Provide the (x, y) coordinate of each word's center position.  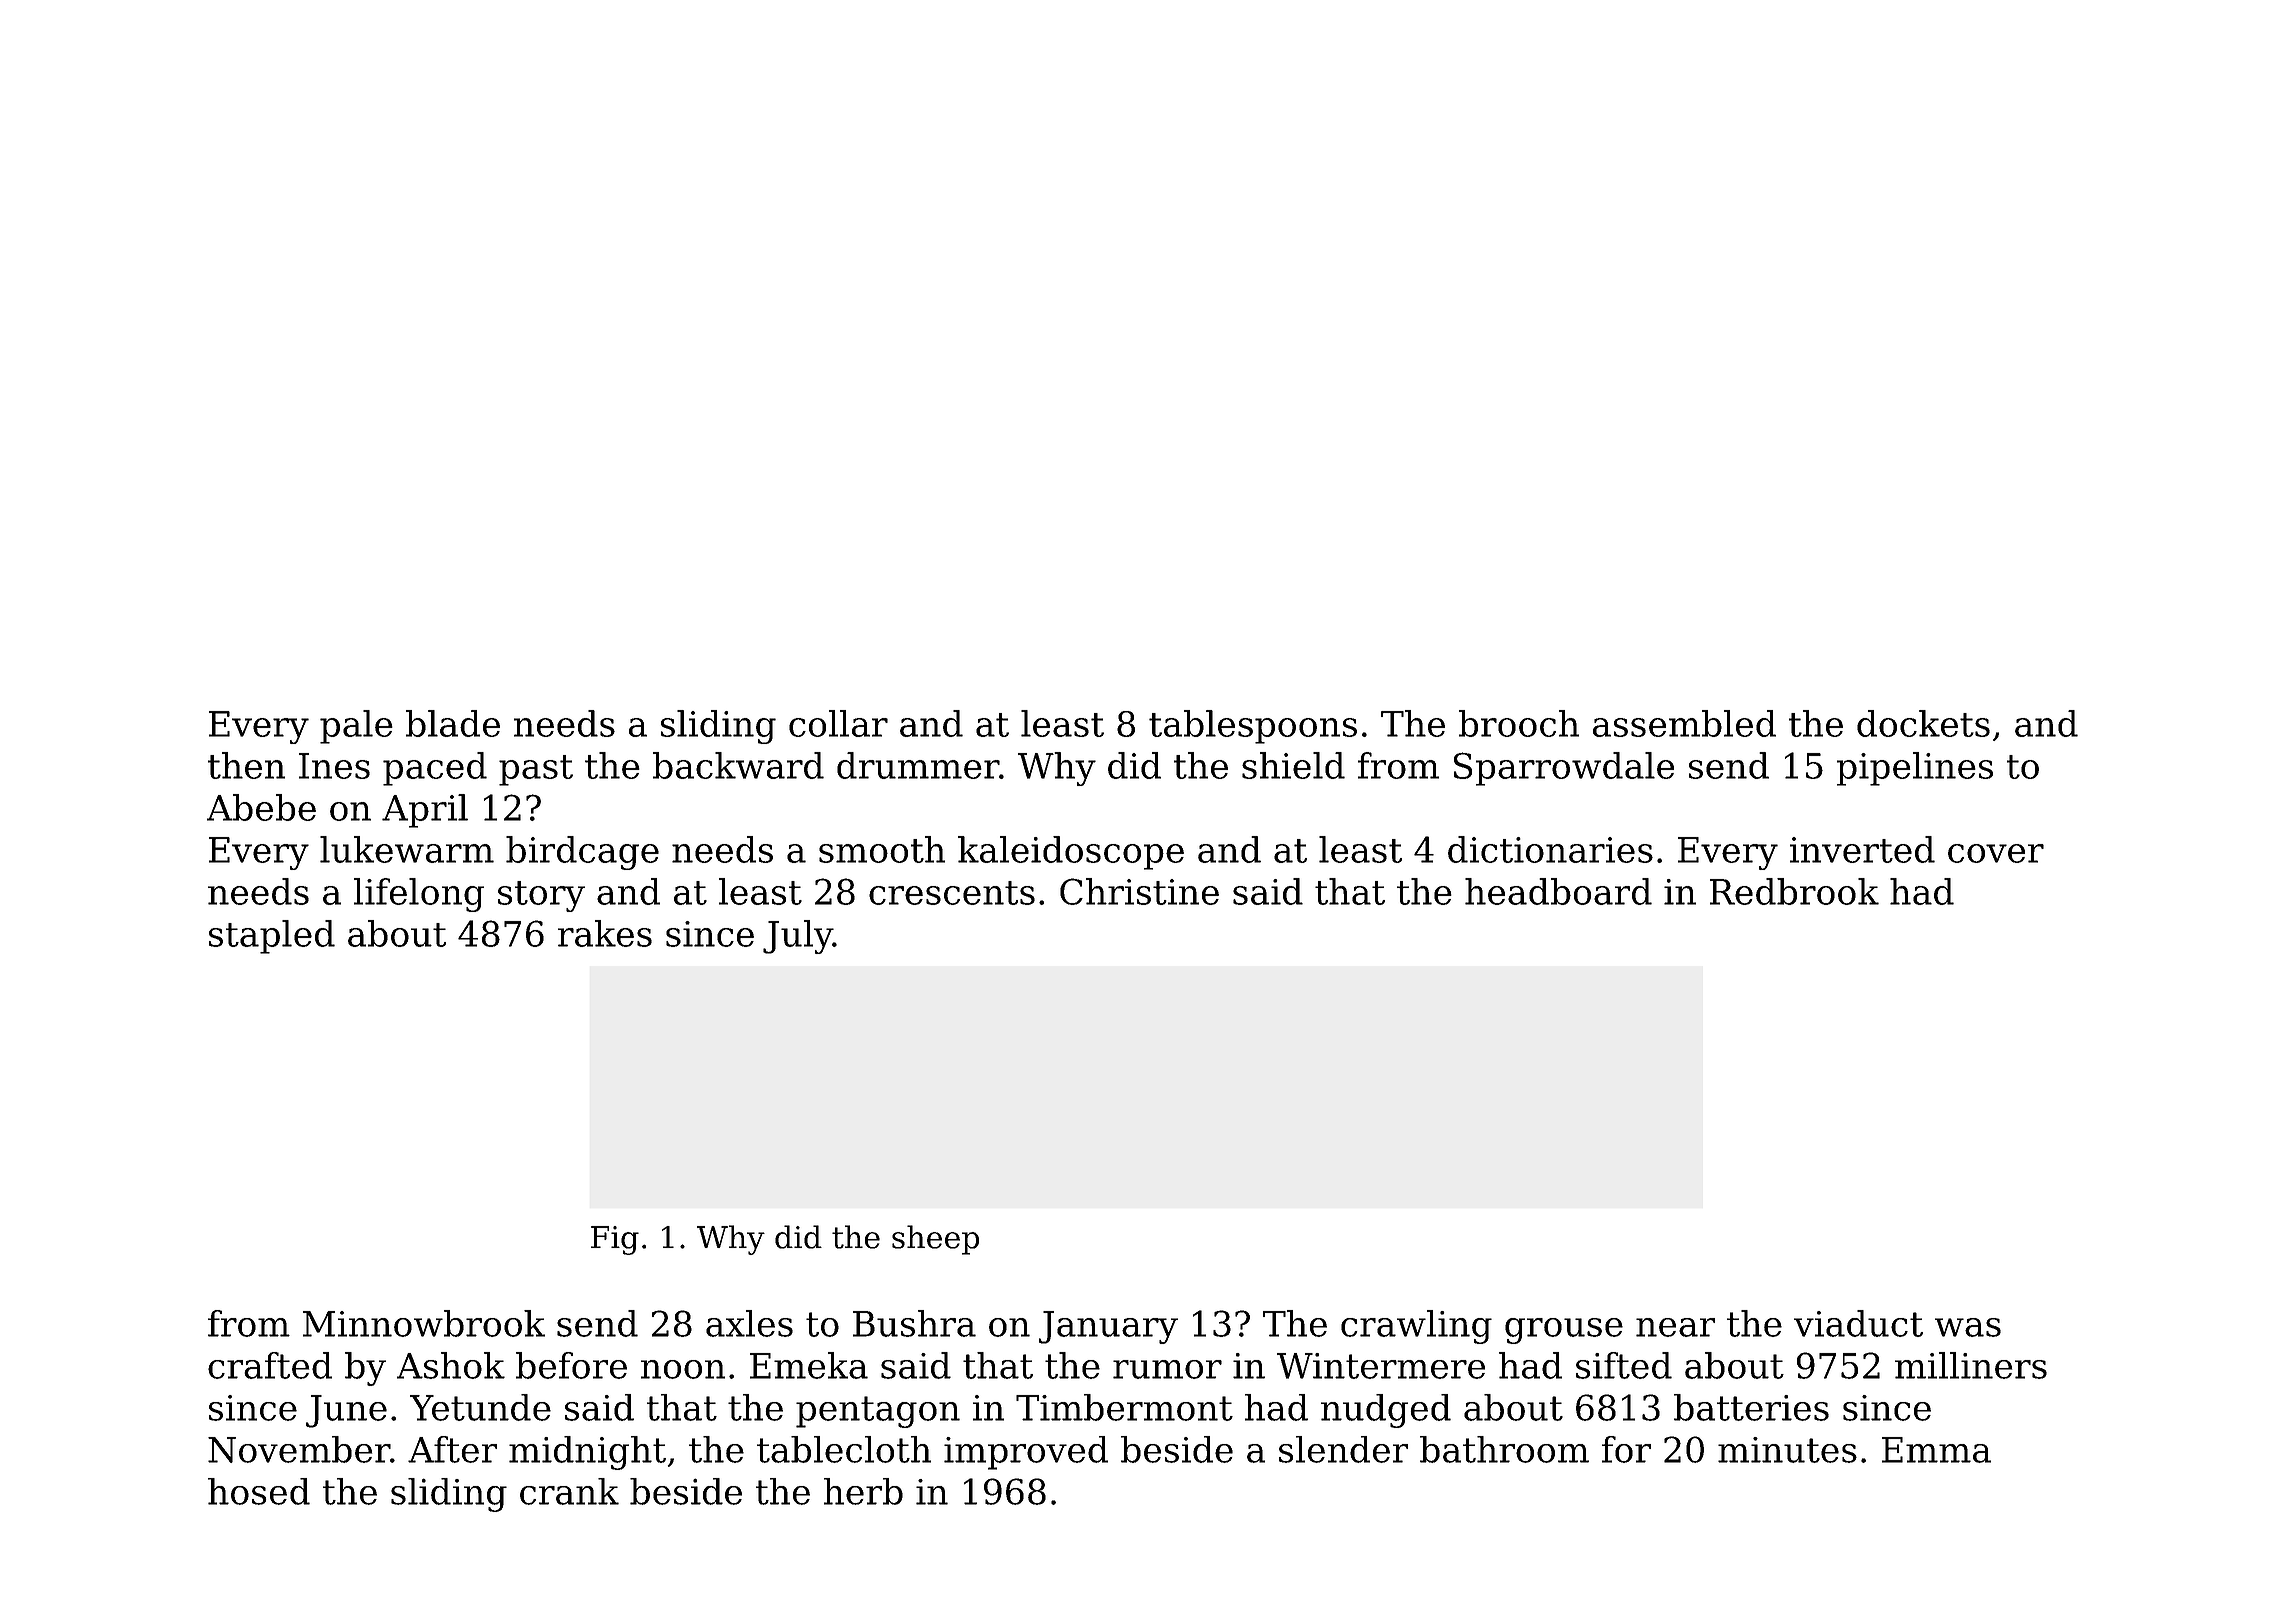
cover (1996, 853)
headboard (1558, 891)
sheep (935, 1240)
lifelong (419, 895)
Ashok (451, 1365)
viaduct (1858, 1323)
